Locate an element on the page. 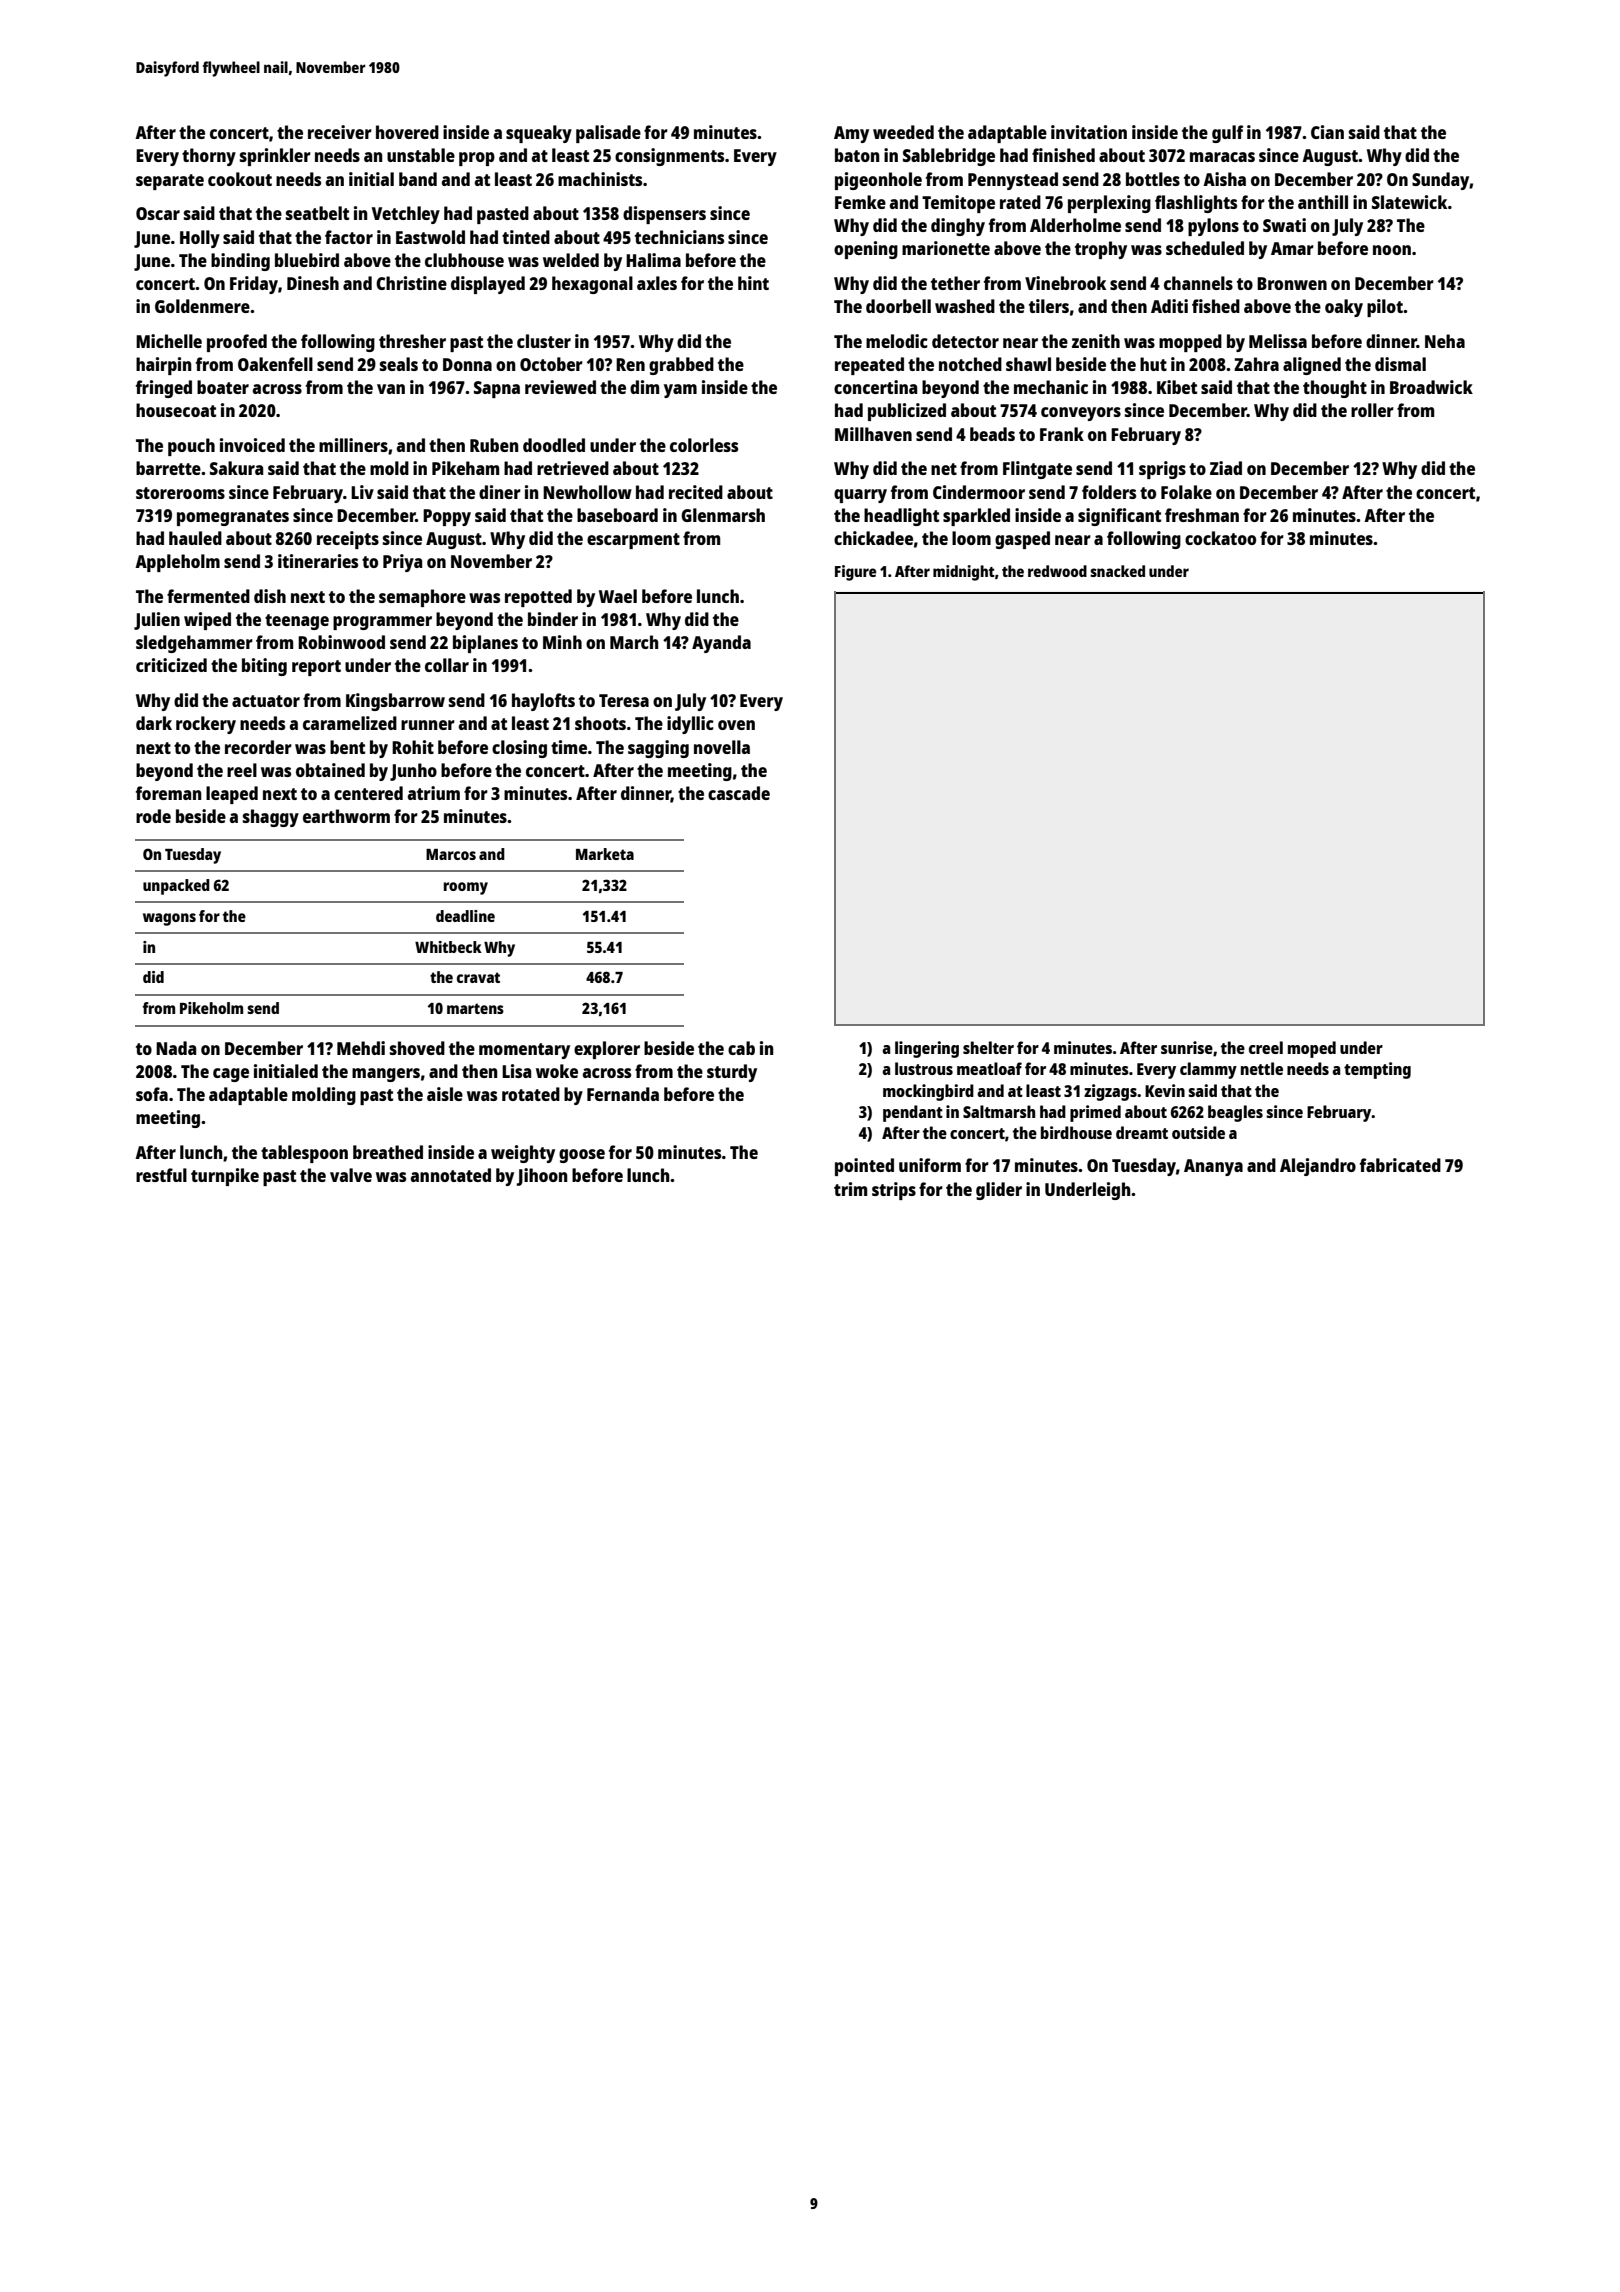 The height and width of the image is (2292, 1620). weeded is located at coordinates (903, 132).
